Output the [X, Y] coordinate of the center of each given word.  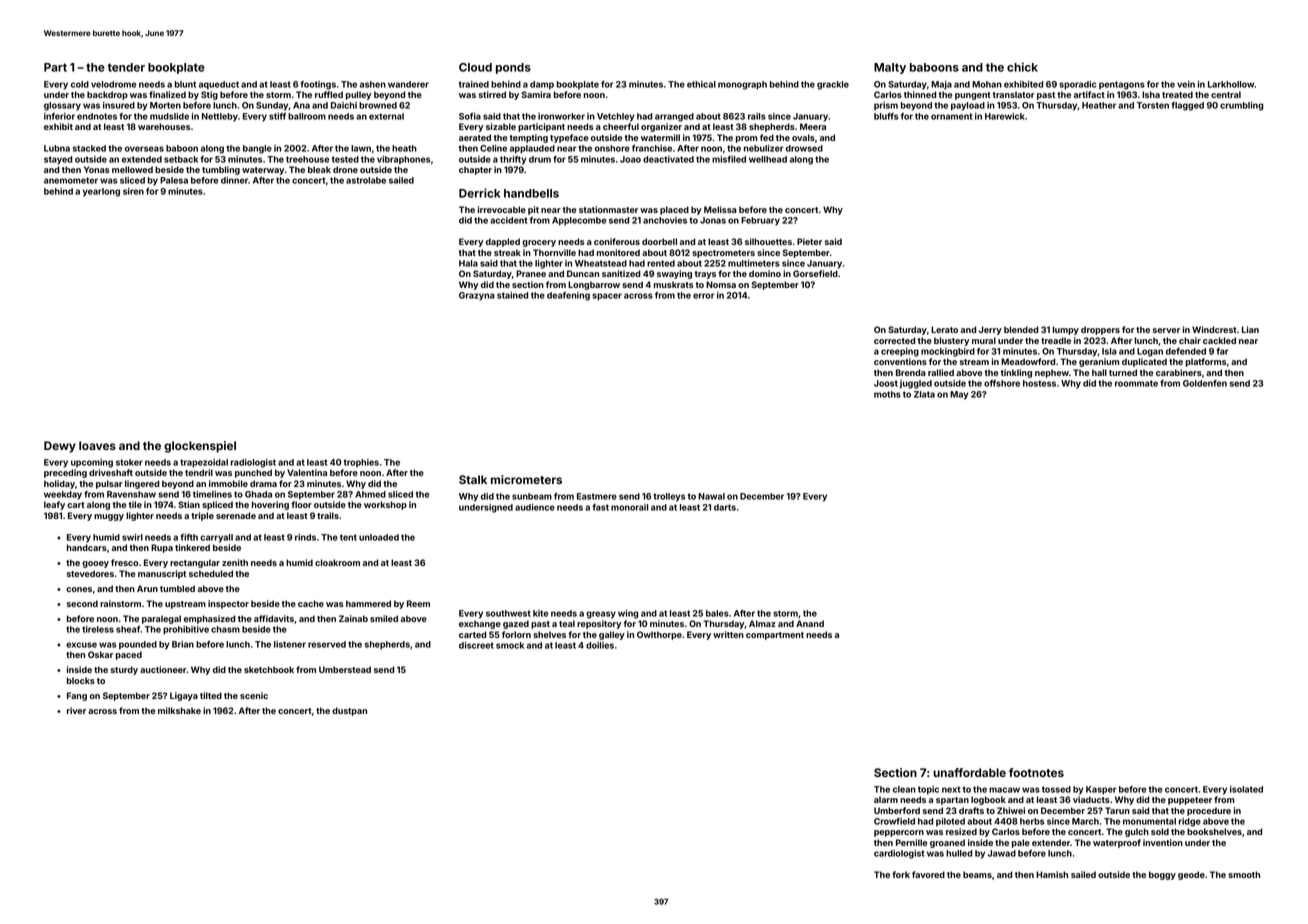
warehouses [164, 126]
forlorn [516, 634]
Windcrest [1214, 329]
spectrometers [723, 254]
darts [725, 507]
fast [600, 507]
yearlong [101, 192]
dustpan [349, 711]
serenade [236, 515]
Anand [810, 623]
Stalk [473, 479]
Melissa [720, 209]
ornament [951, 116]
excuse [81, 645]
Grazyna [477, 296]
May [959, 395]
